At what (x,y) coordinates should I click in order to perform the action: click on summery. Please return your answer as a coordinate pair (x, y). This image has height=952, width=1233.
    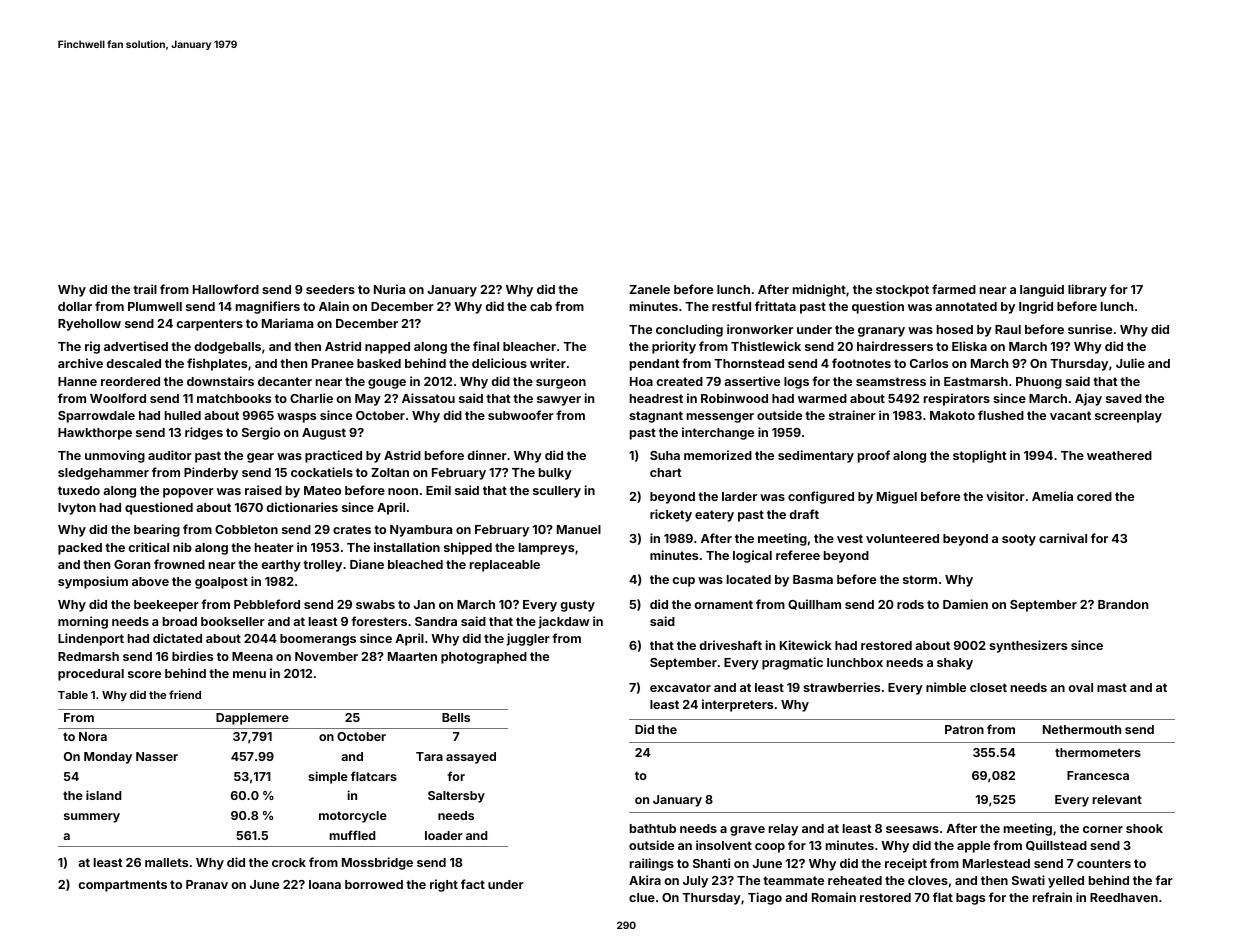
    Looking at the image, I should click on (92, 818).
